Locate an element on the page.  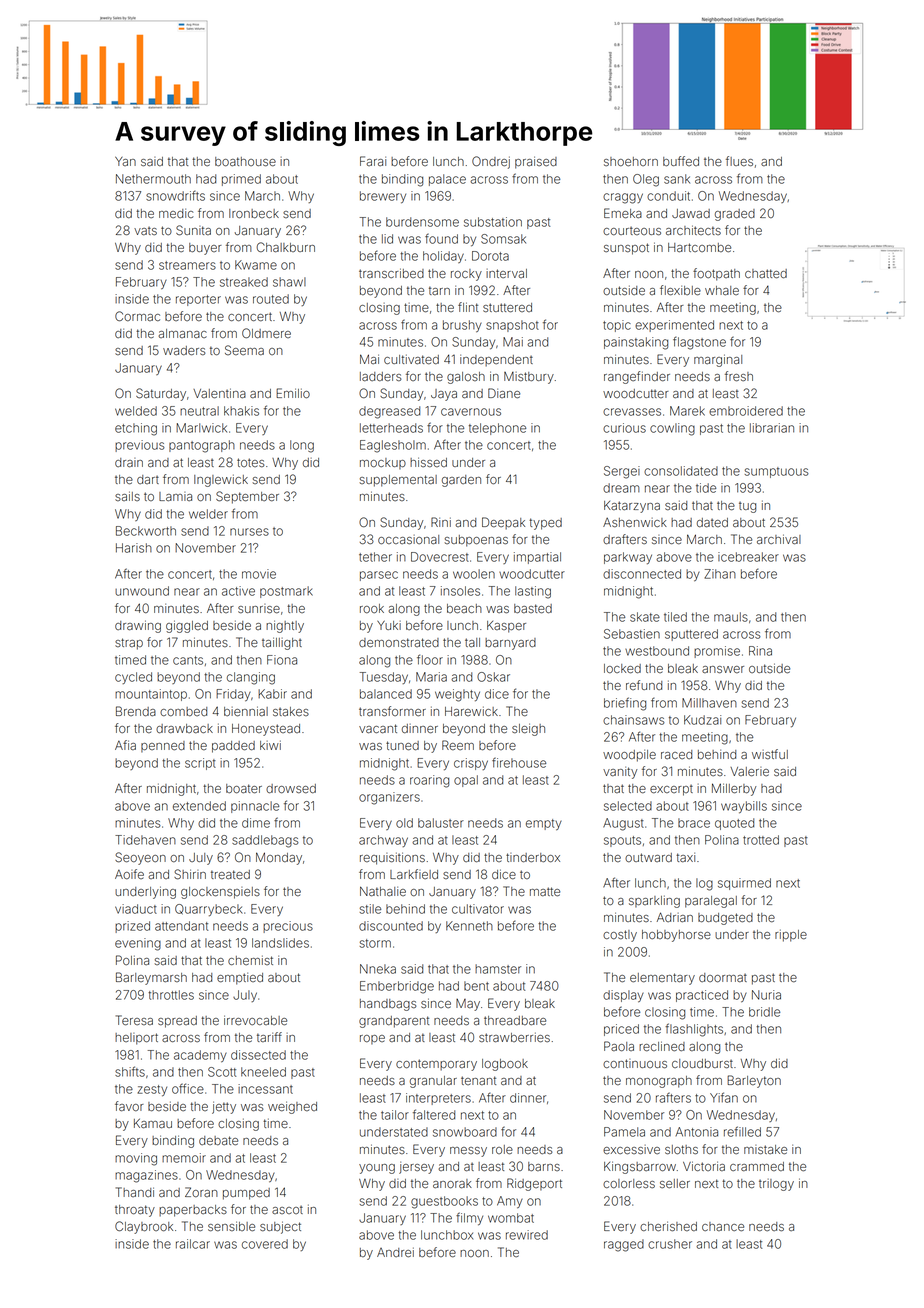
primed is located at coordinates (241, 180).
